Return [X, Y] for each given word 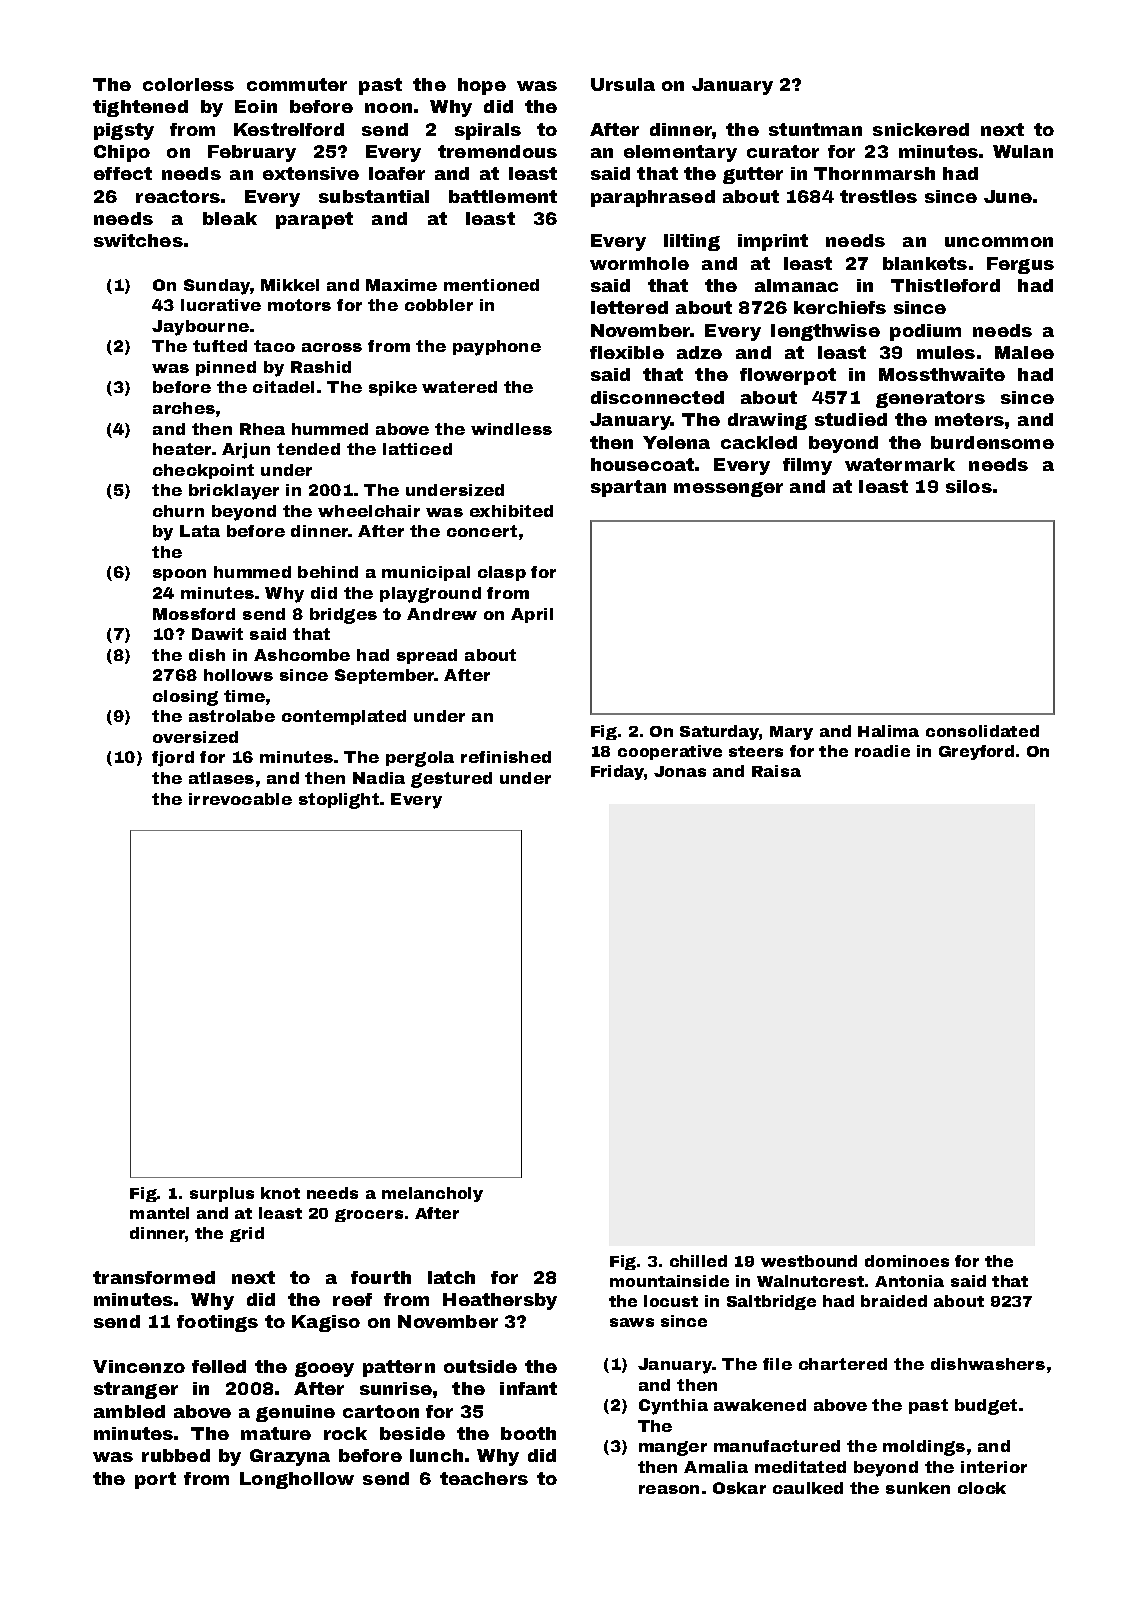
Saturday [719, 732]
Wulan [1023, 151]
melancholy [432, 1194]
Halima [888, 731]
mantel [159, 1213]
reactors [178, 196]
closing [185, 698]
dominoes [907, 1261]
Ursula [623, 84]
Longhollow [297, 1480]
